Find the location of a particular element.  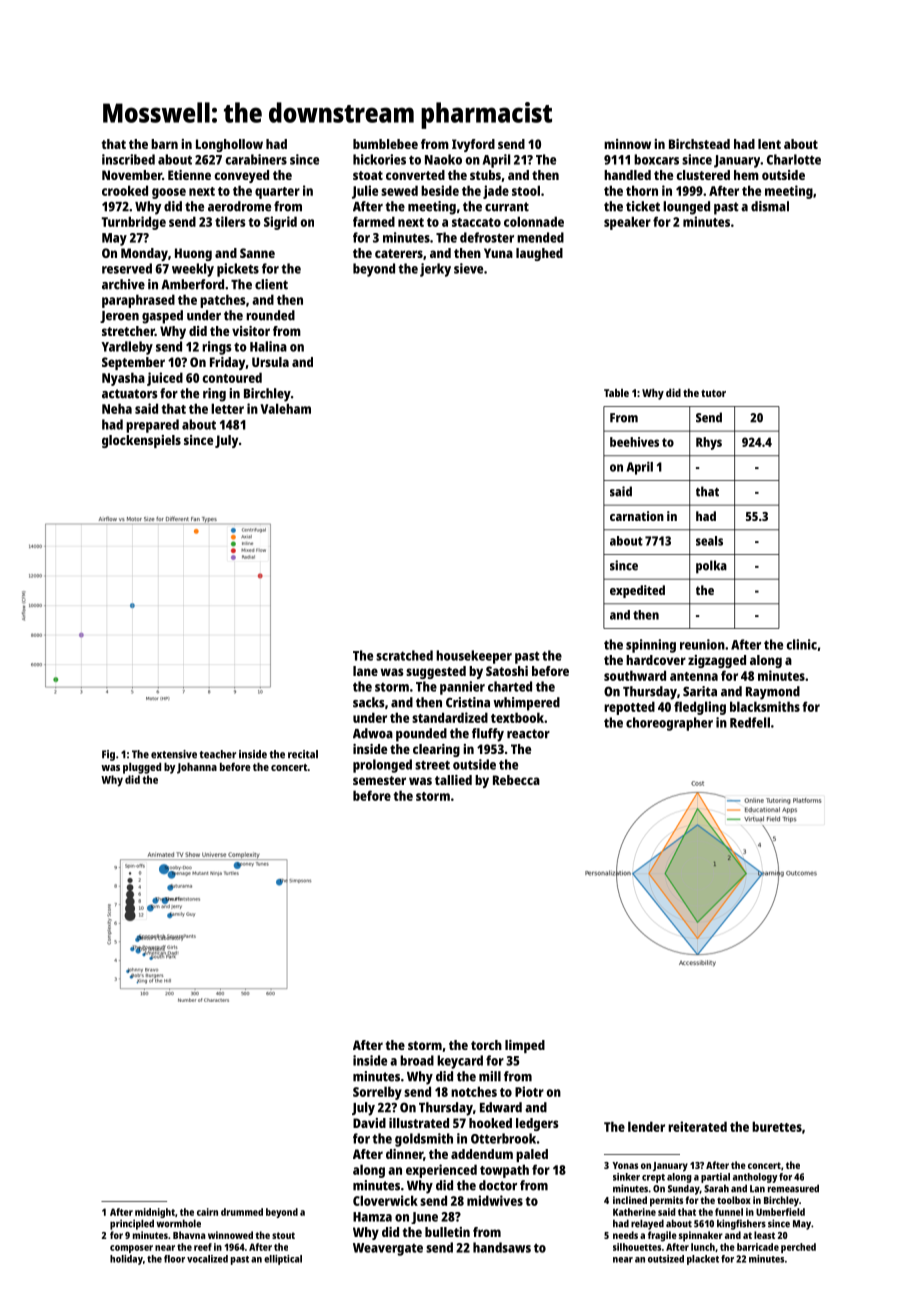

dismal is located at coordinates (770, 206).
